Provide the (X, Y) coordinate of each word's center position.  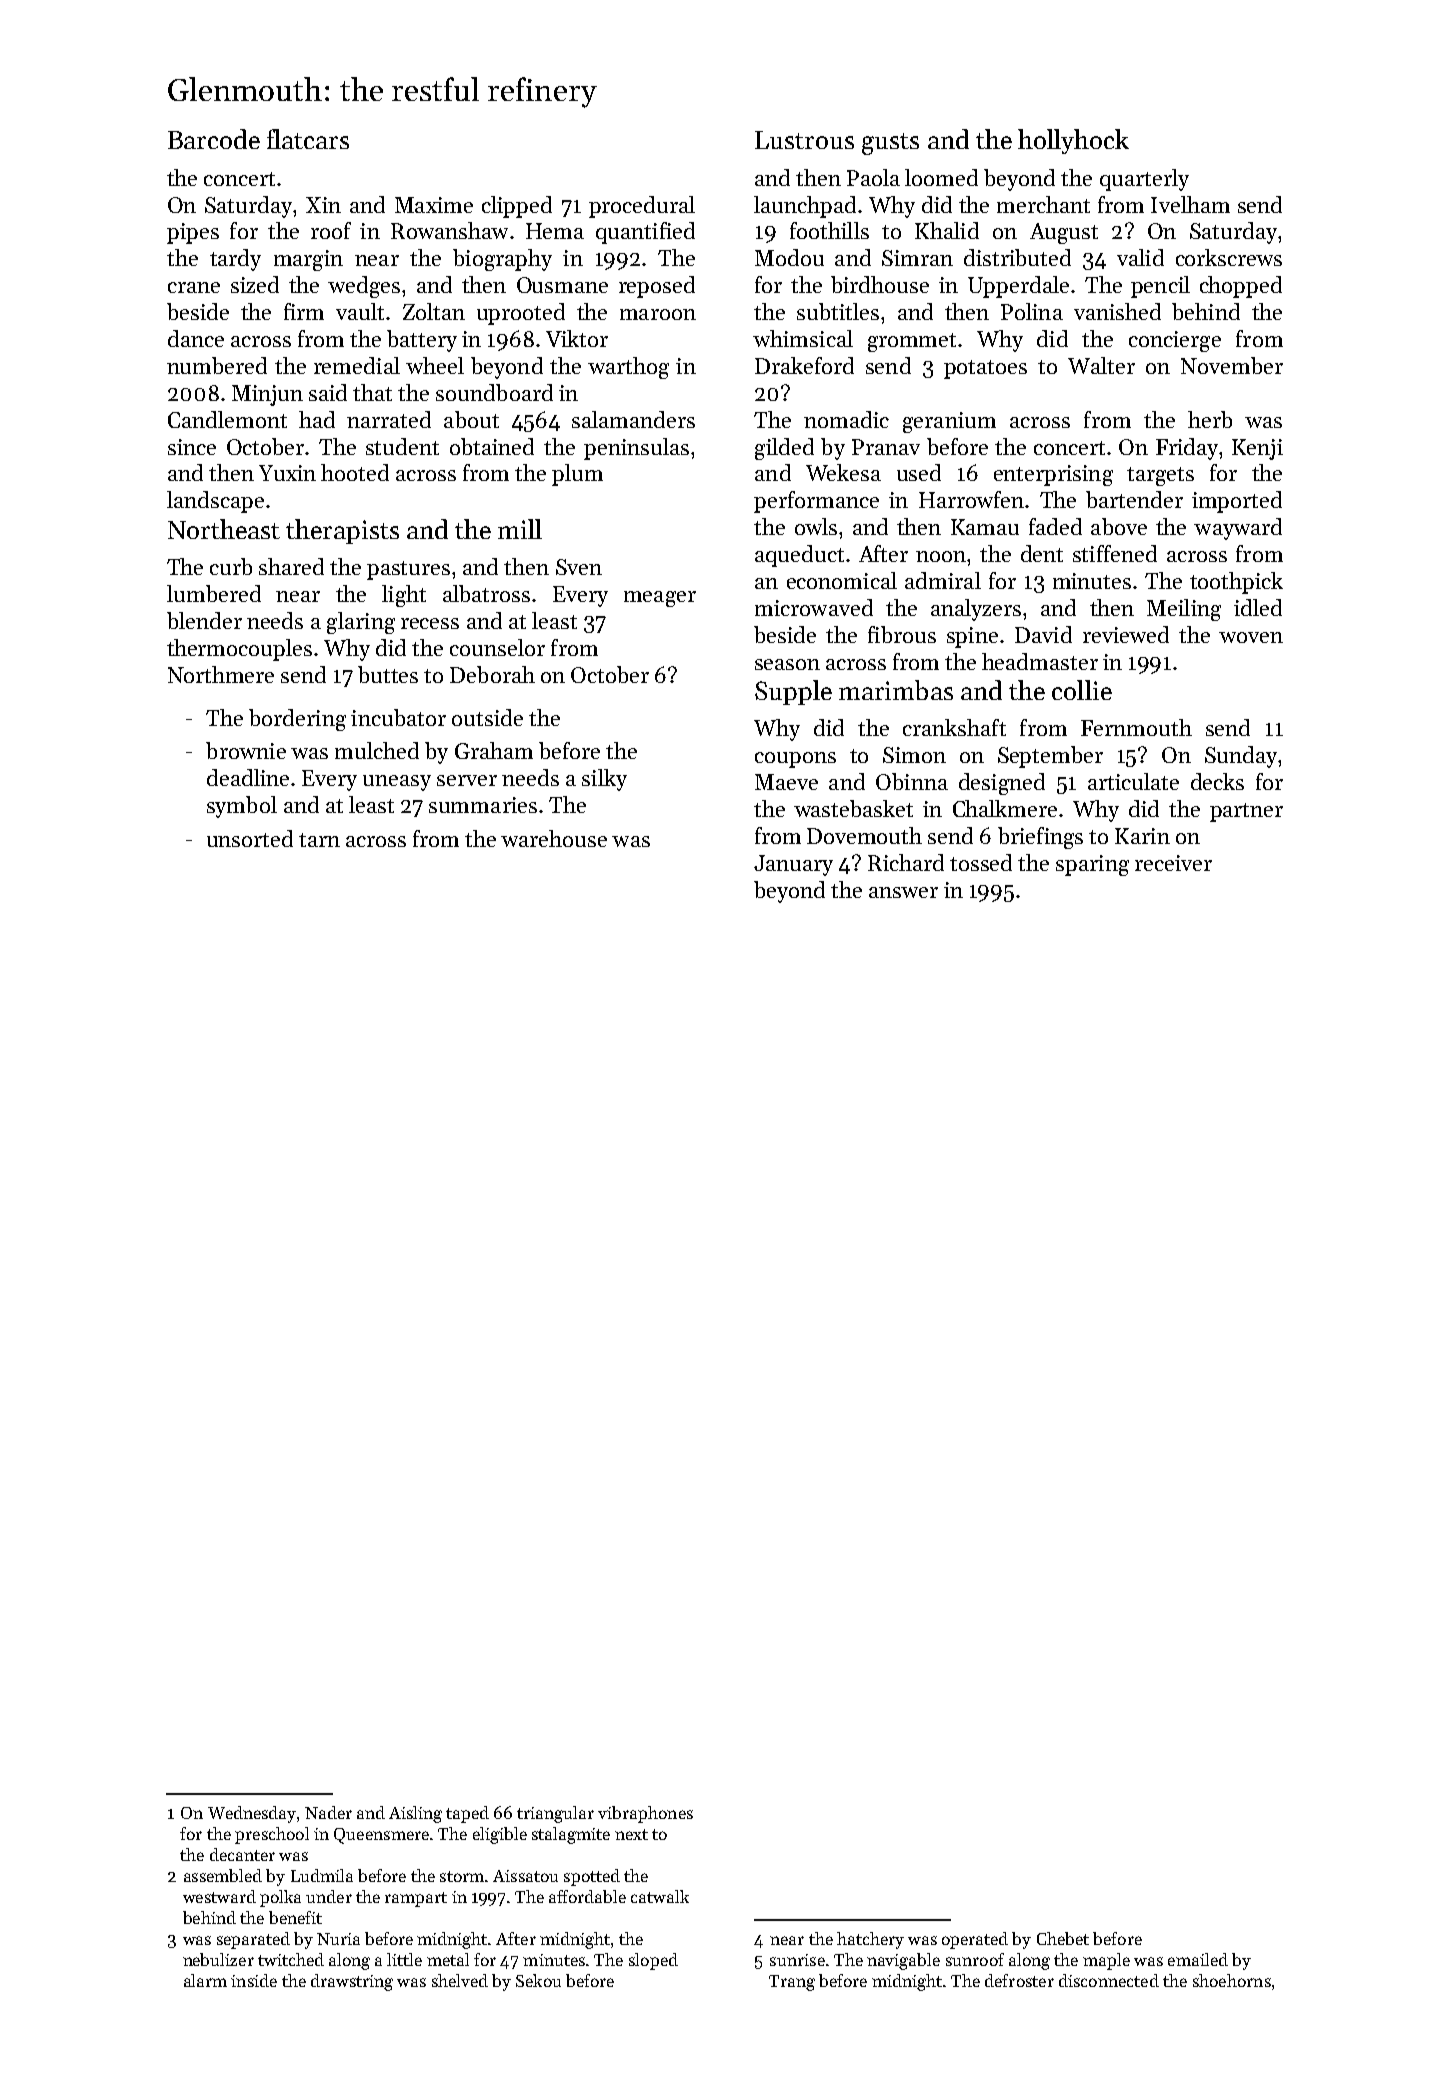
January (793, 865)
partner (1246, 812)
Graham (494, 750)
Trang (792, 1983)
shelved (460, 1980)
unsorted (250, 838)
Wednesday (252, 1814)
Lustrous (804, 140)
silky (604, 780)
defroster (1019, 1980)
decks (1217, 781)
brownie (246, 750)
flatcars (308, 139)
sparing (1092, 865)
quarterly (1144, 180)
